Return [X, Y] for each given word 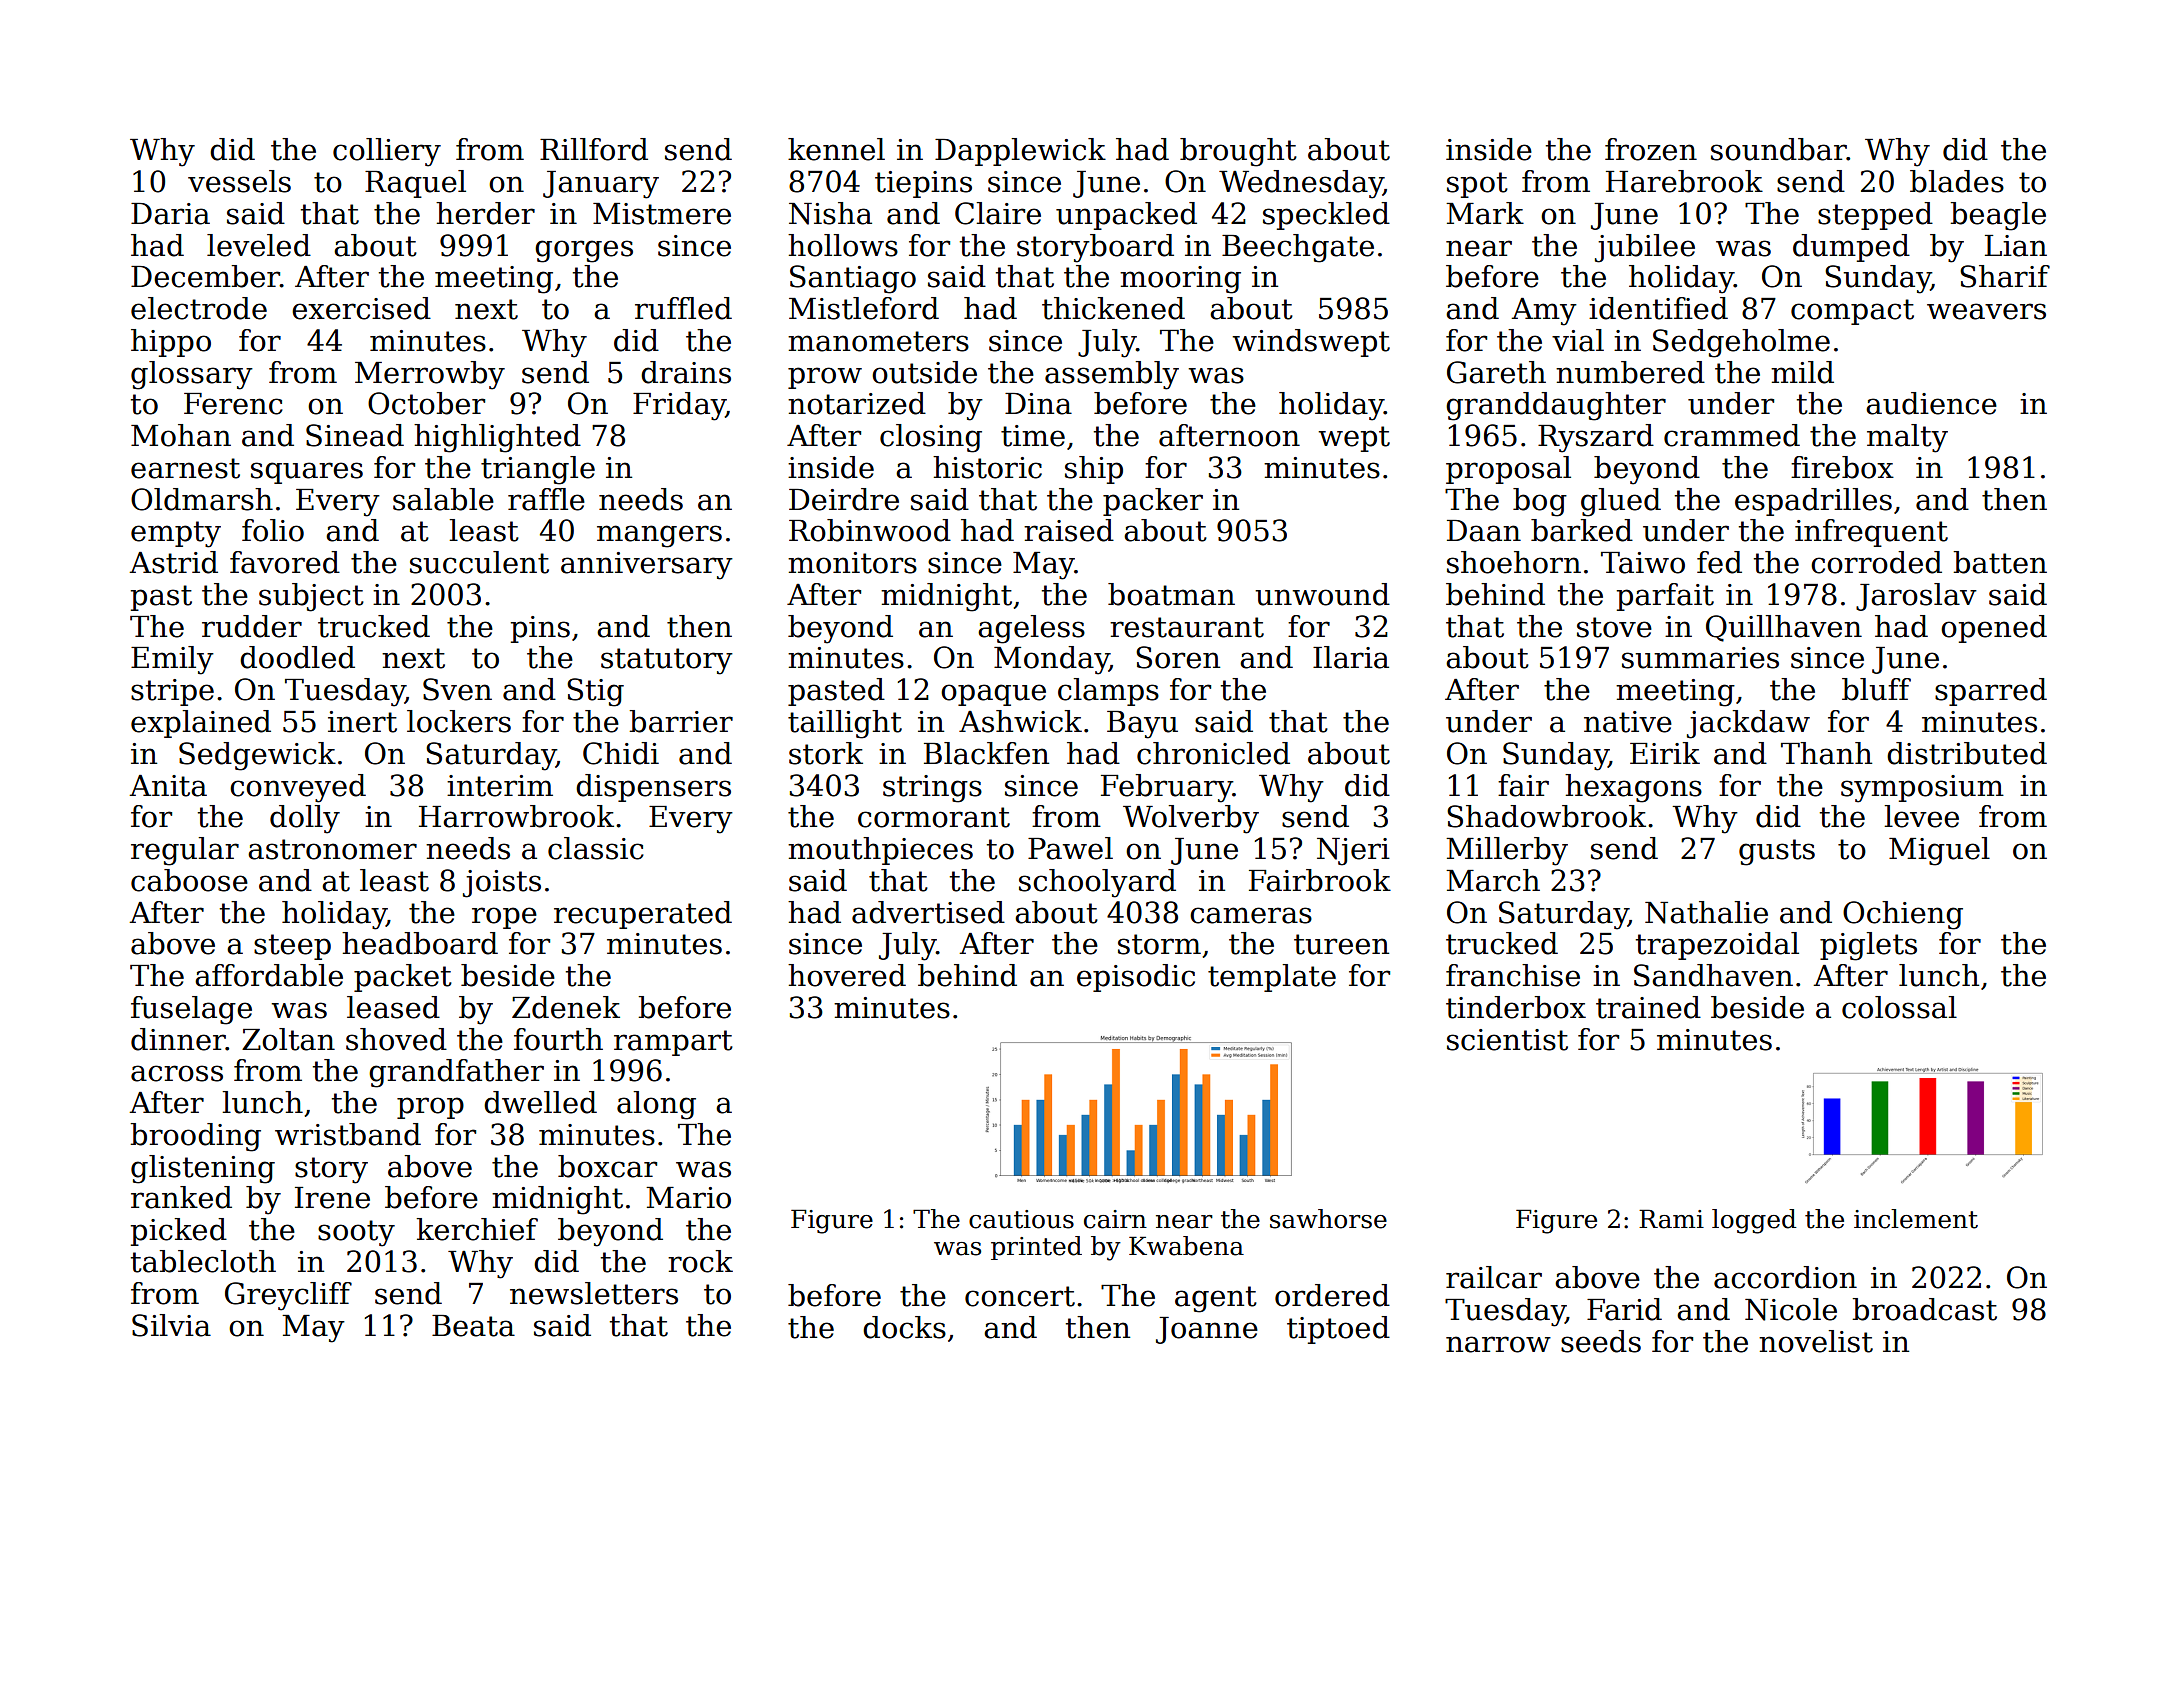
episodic [1136, 978]
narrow [1498, 1344]
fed [1719, 562]
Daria [170, 214]
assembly [1112, 375]
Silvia [171, 1325]
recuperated [643, 915]
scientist [1507, 1040]
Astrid [173, 562]
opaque [993, 695]
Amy [1544, 312]
